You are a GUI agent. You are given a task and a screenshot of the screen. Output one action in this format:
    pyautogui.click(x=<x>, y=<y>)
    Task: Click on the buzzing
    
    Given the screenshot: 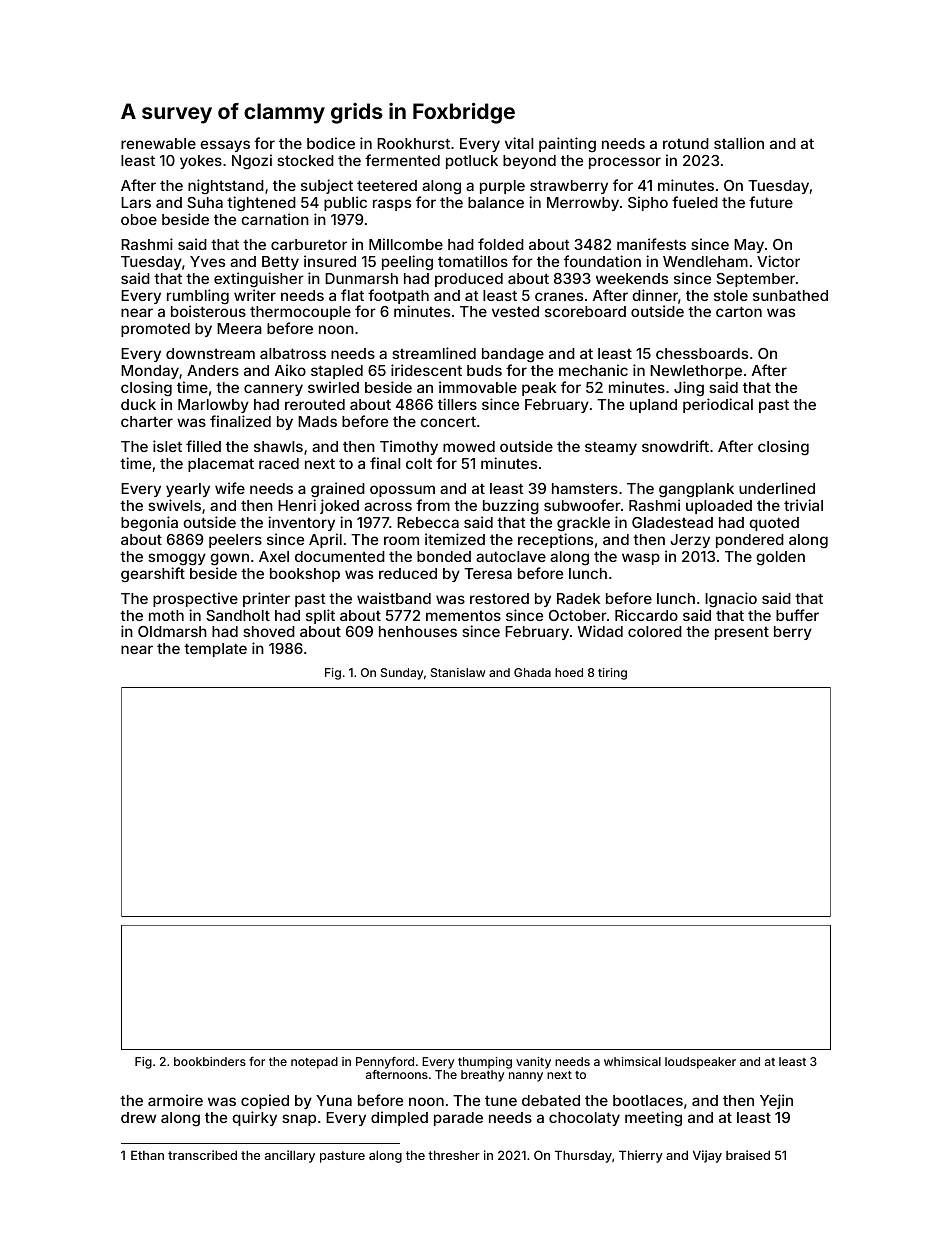 What is the action you would take?
    pyautogui.click(x=511, y=507)
